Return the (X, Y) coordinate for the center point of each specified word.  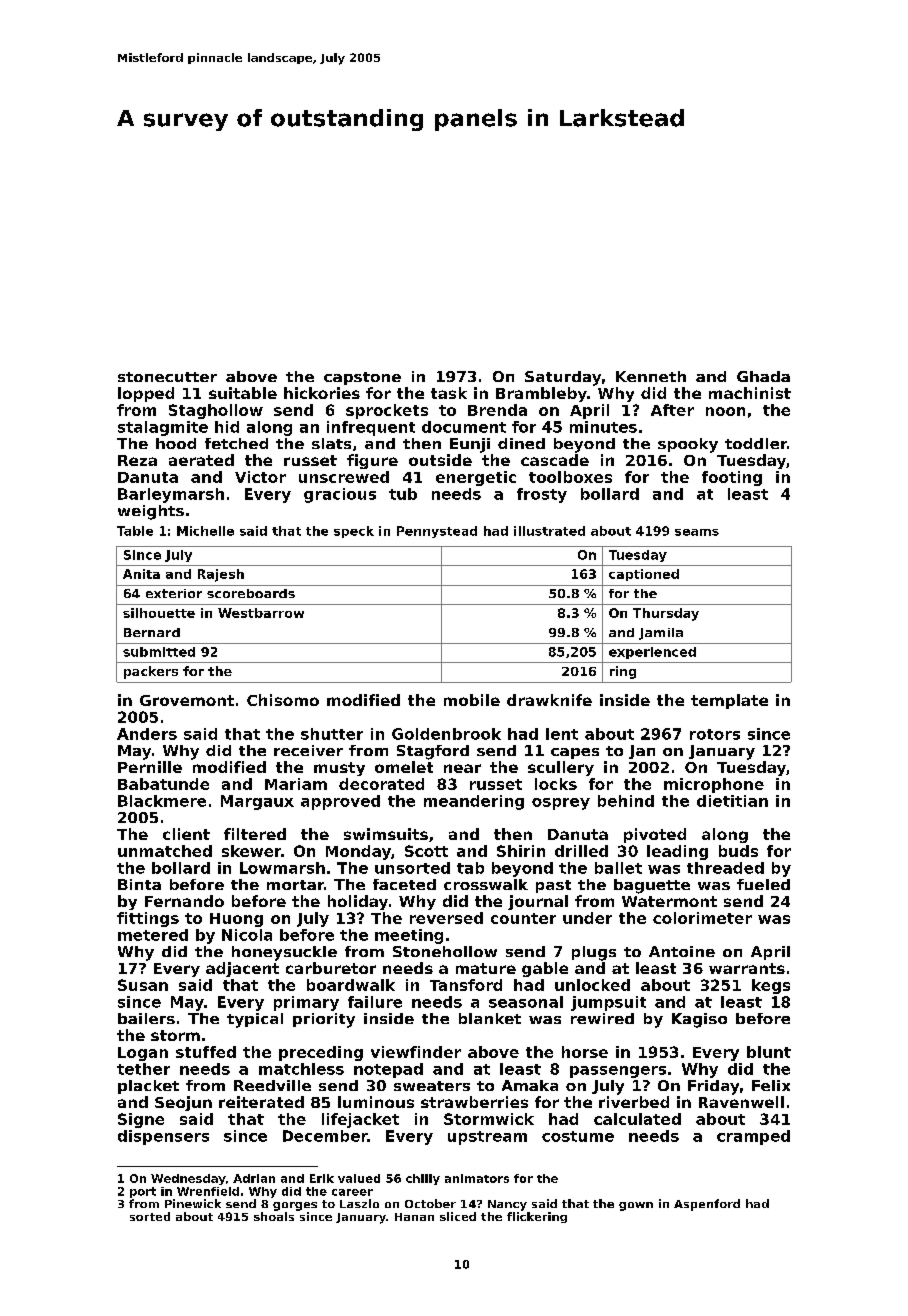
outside (440, 460)
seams (697, 532)
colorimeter (702, 918)
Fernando (184, 901)
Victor (260, 477)
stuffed (206, 1052)
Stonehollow (445, 951)
